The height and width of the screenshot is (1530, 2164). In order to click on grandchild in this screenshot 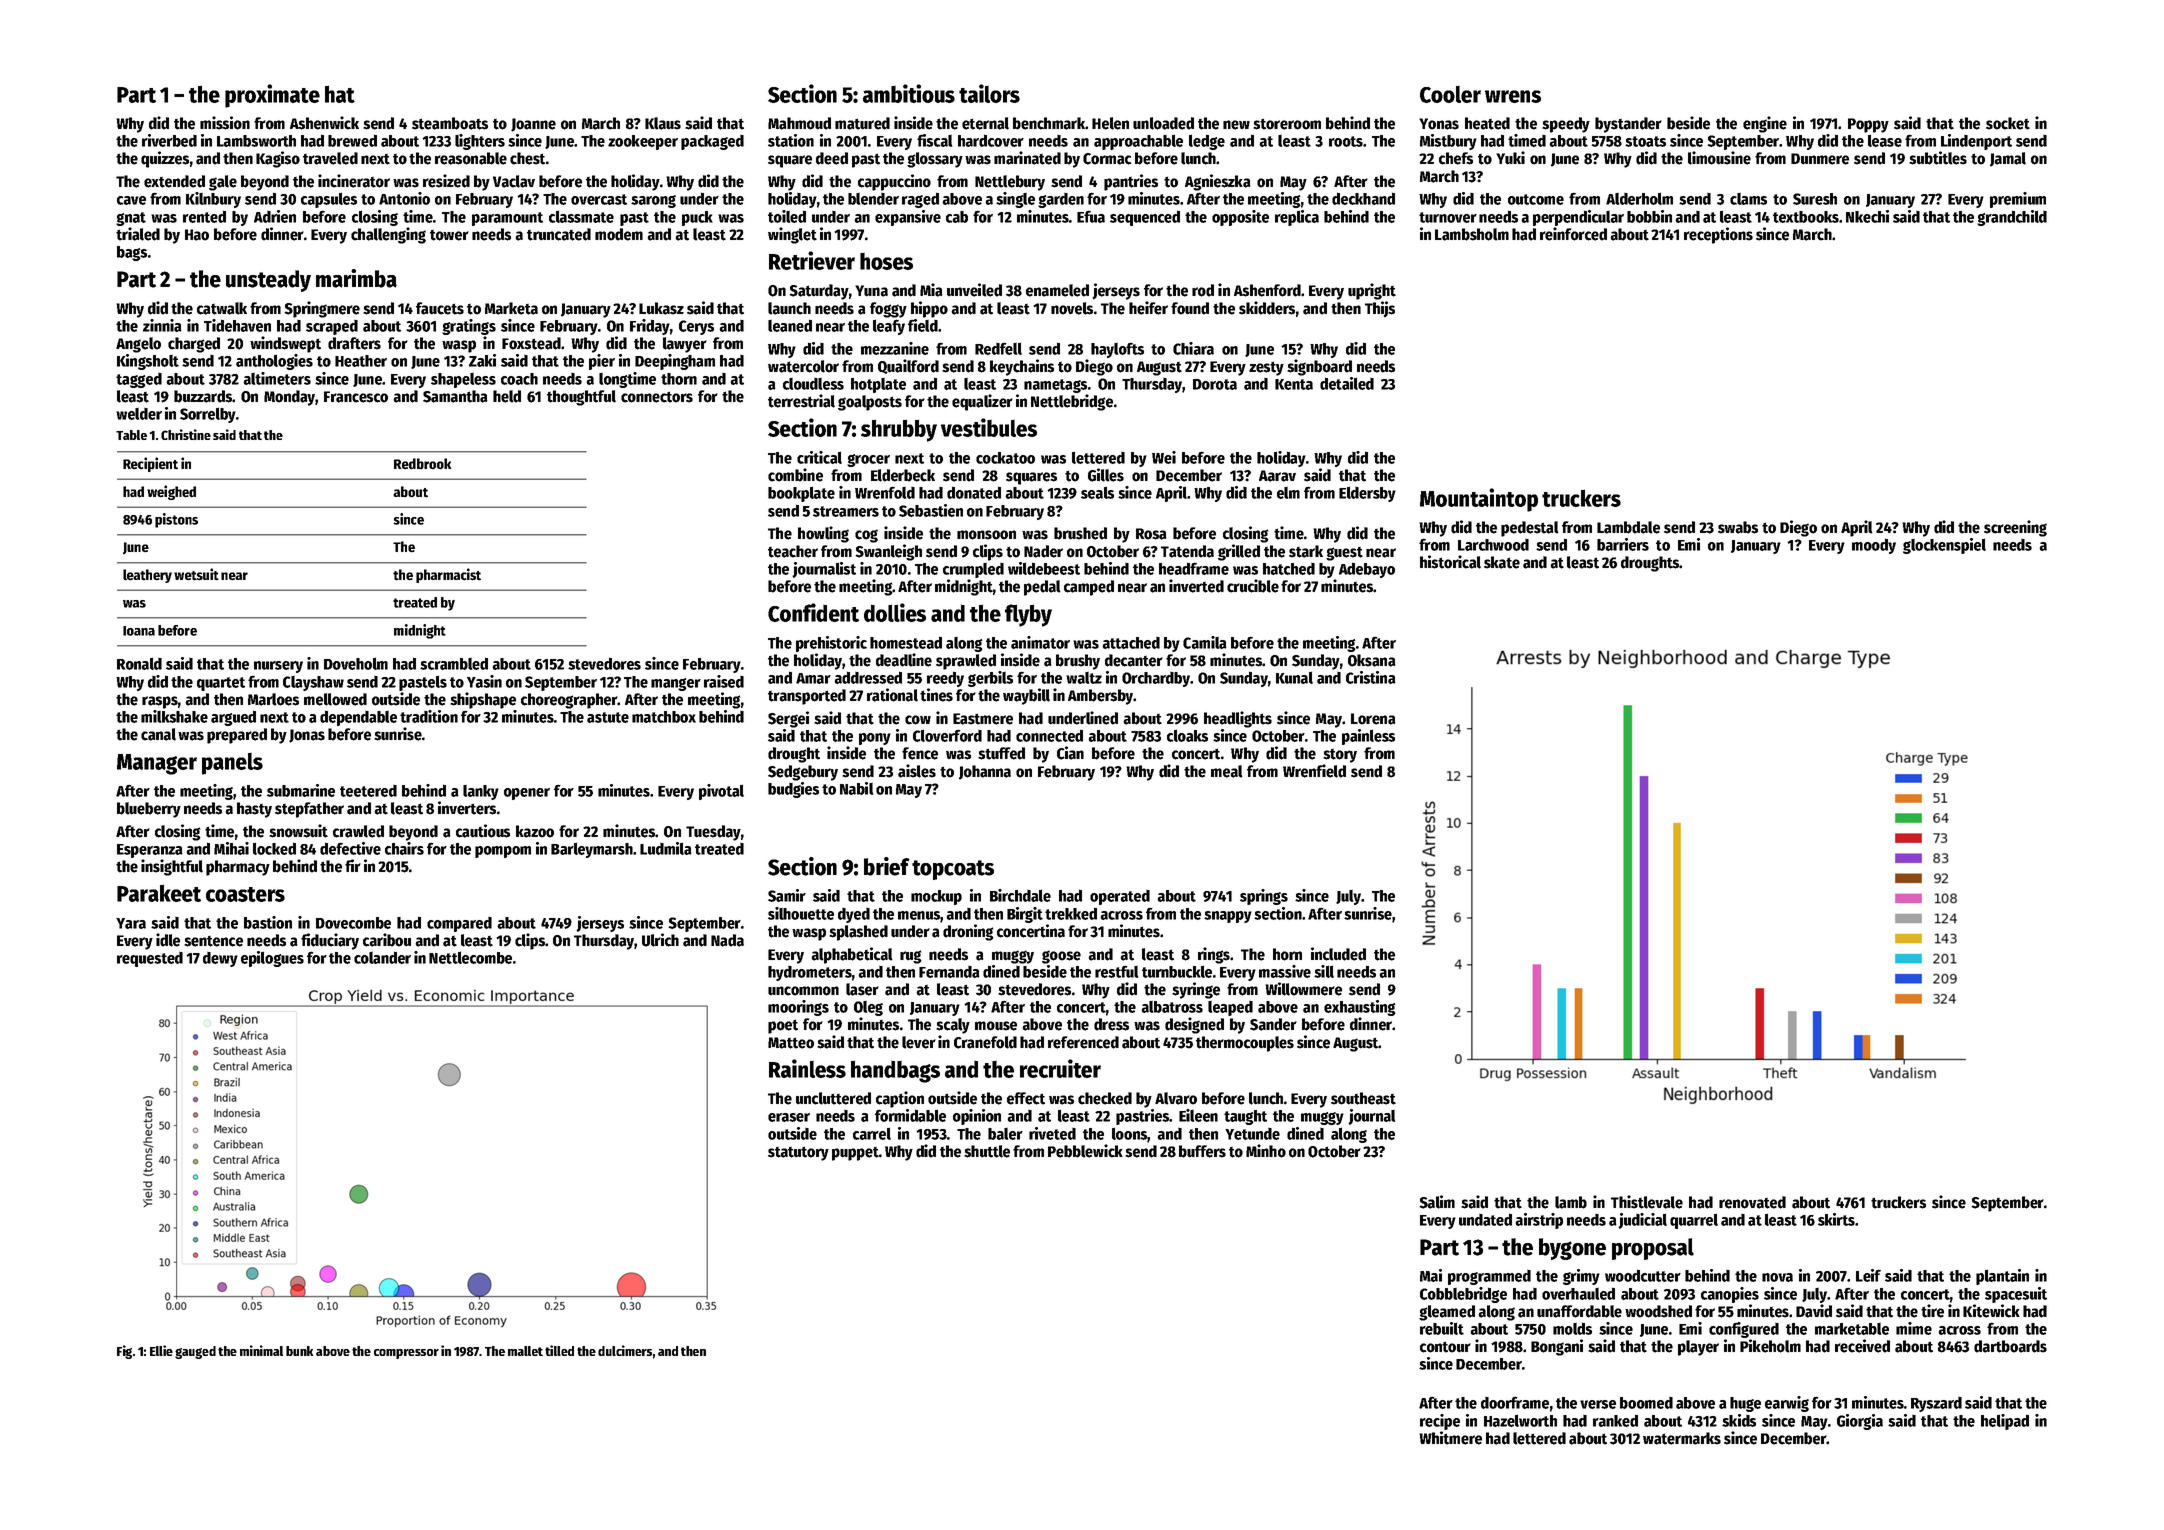, I will do `click(2012, 218)`.
